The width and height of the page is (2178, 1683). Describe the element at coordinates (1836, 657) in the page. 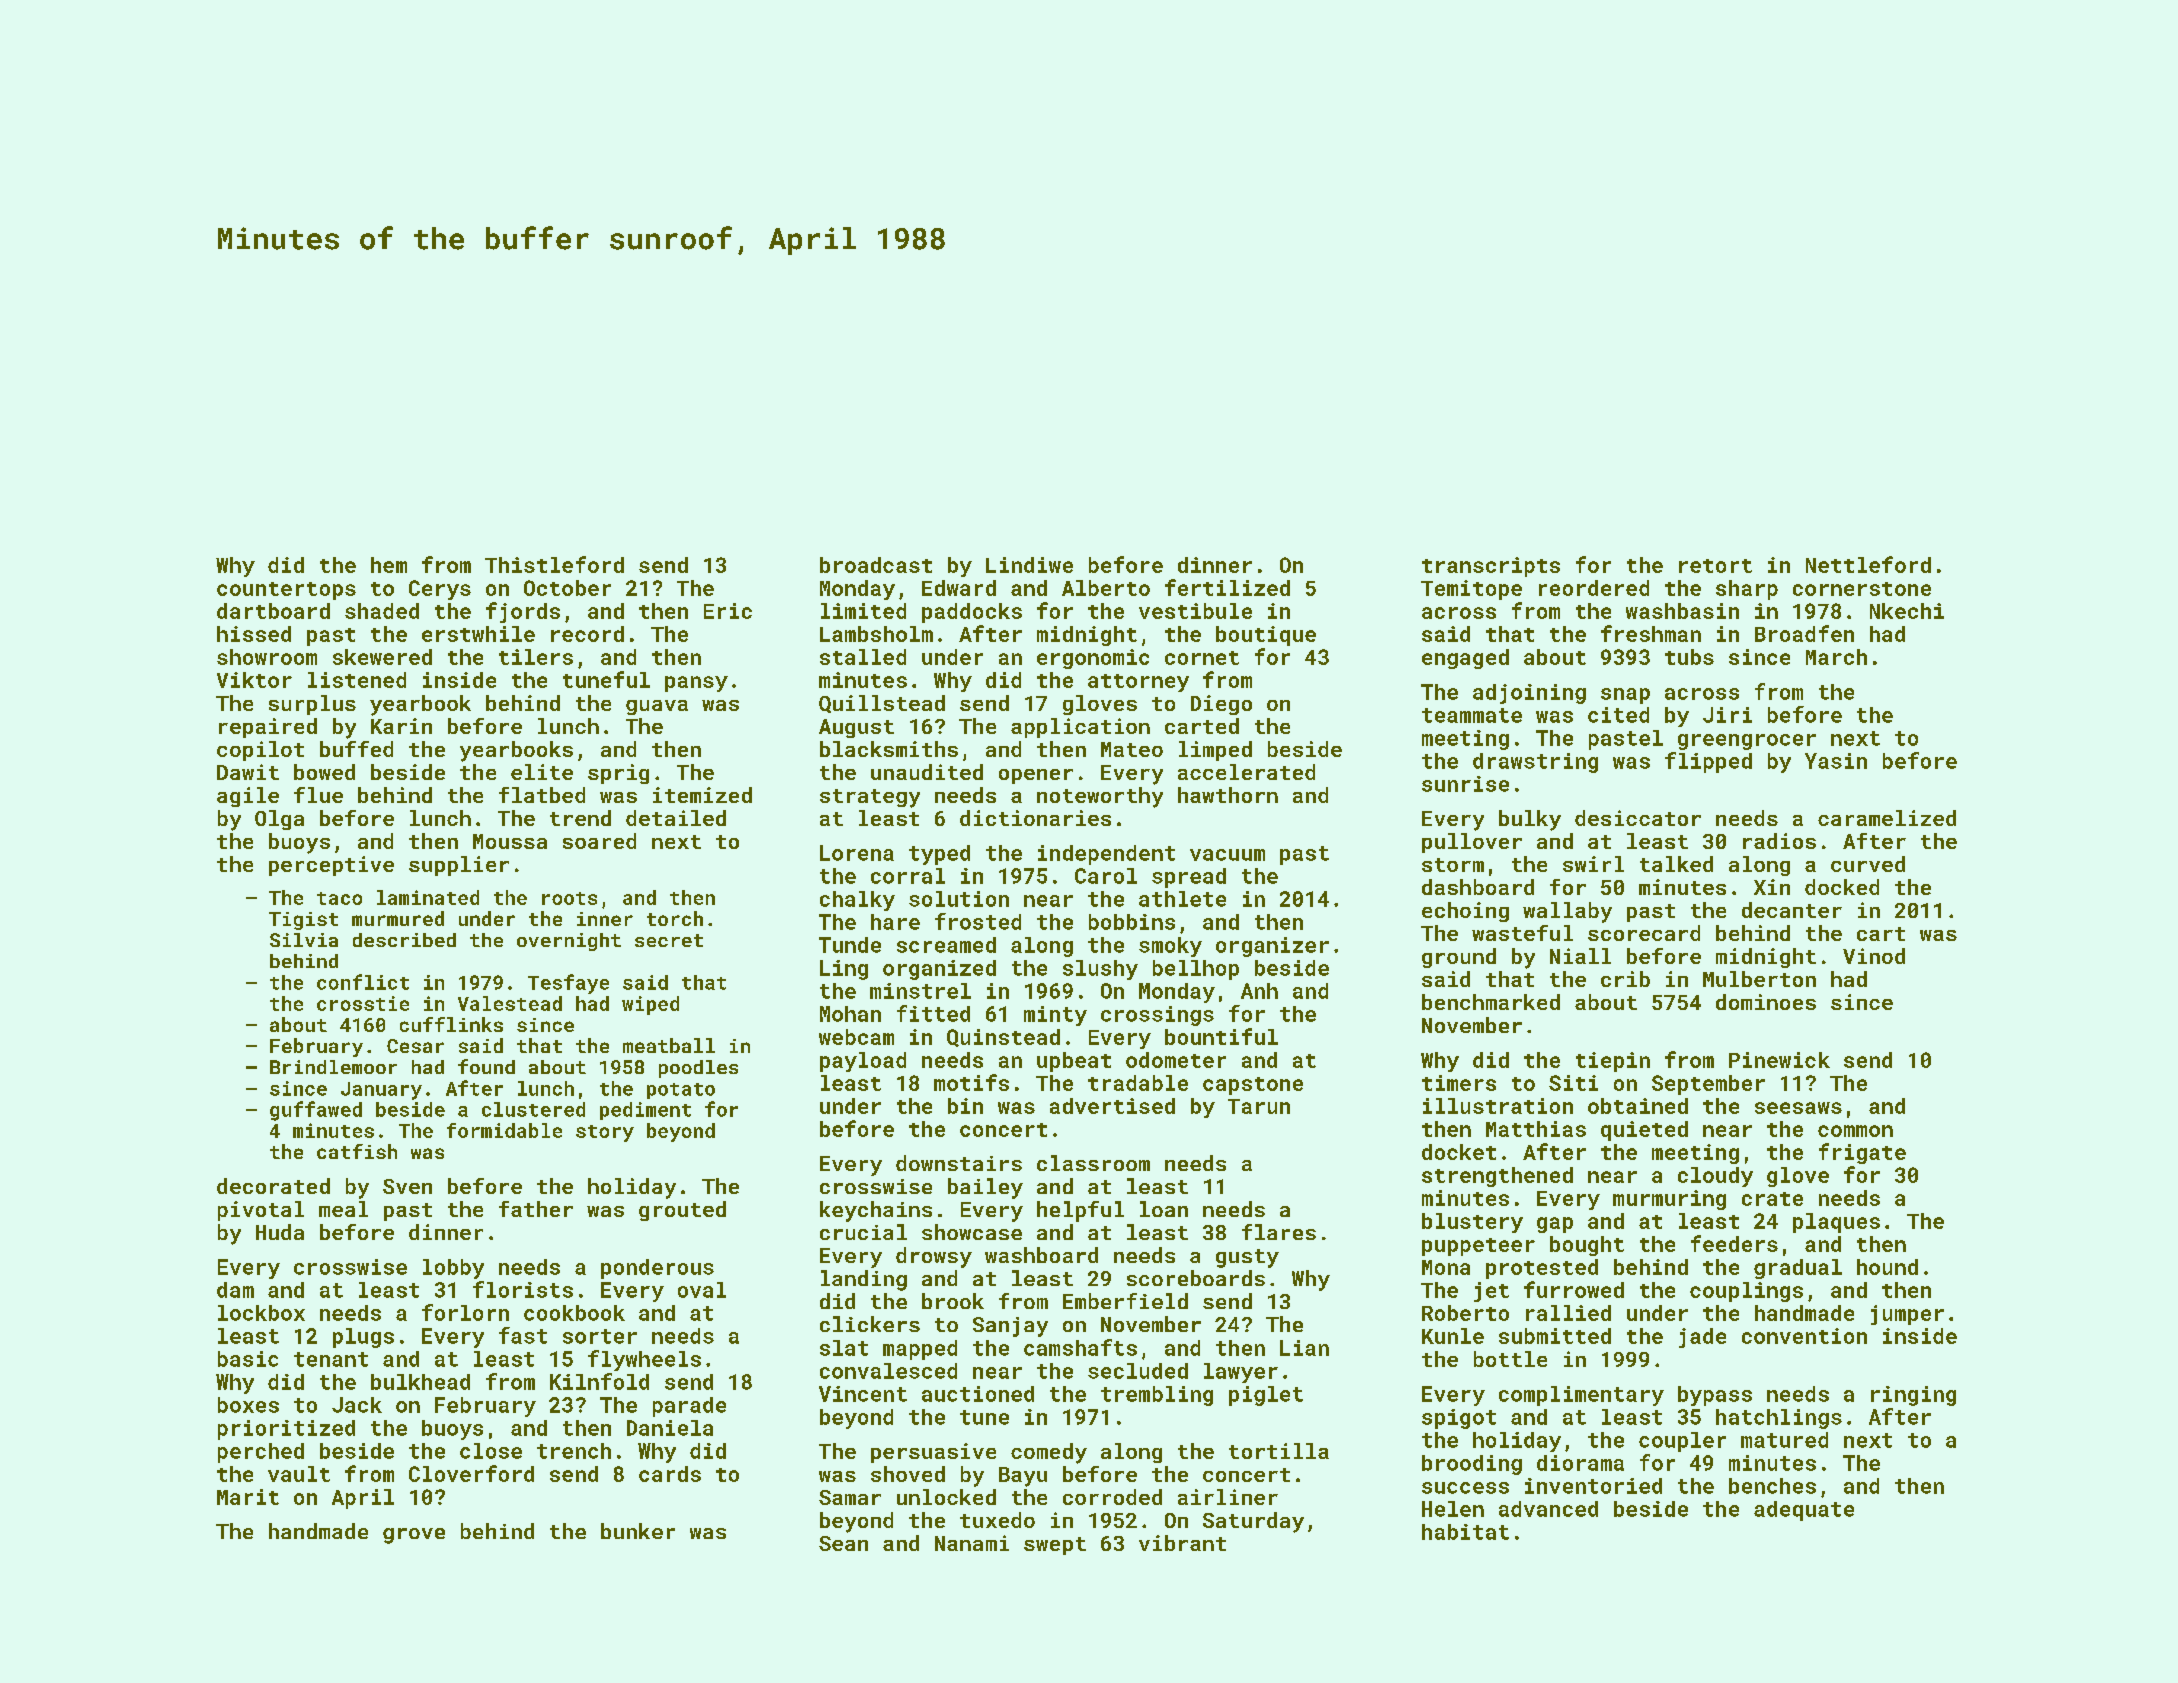

I see `March` at that location.
